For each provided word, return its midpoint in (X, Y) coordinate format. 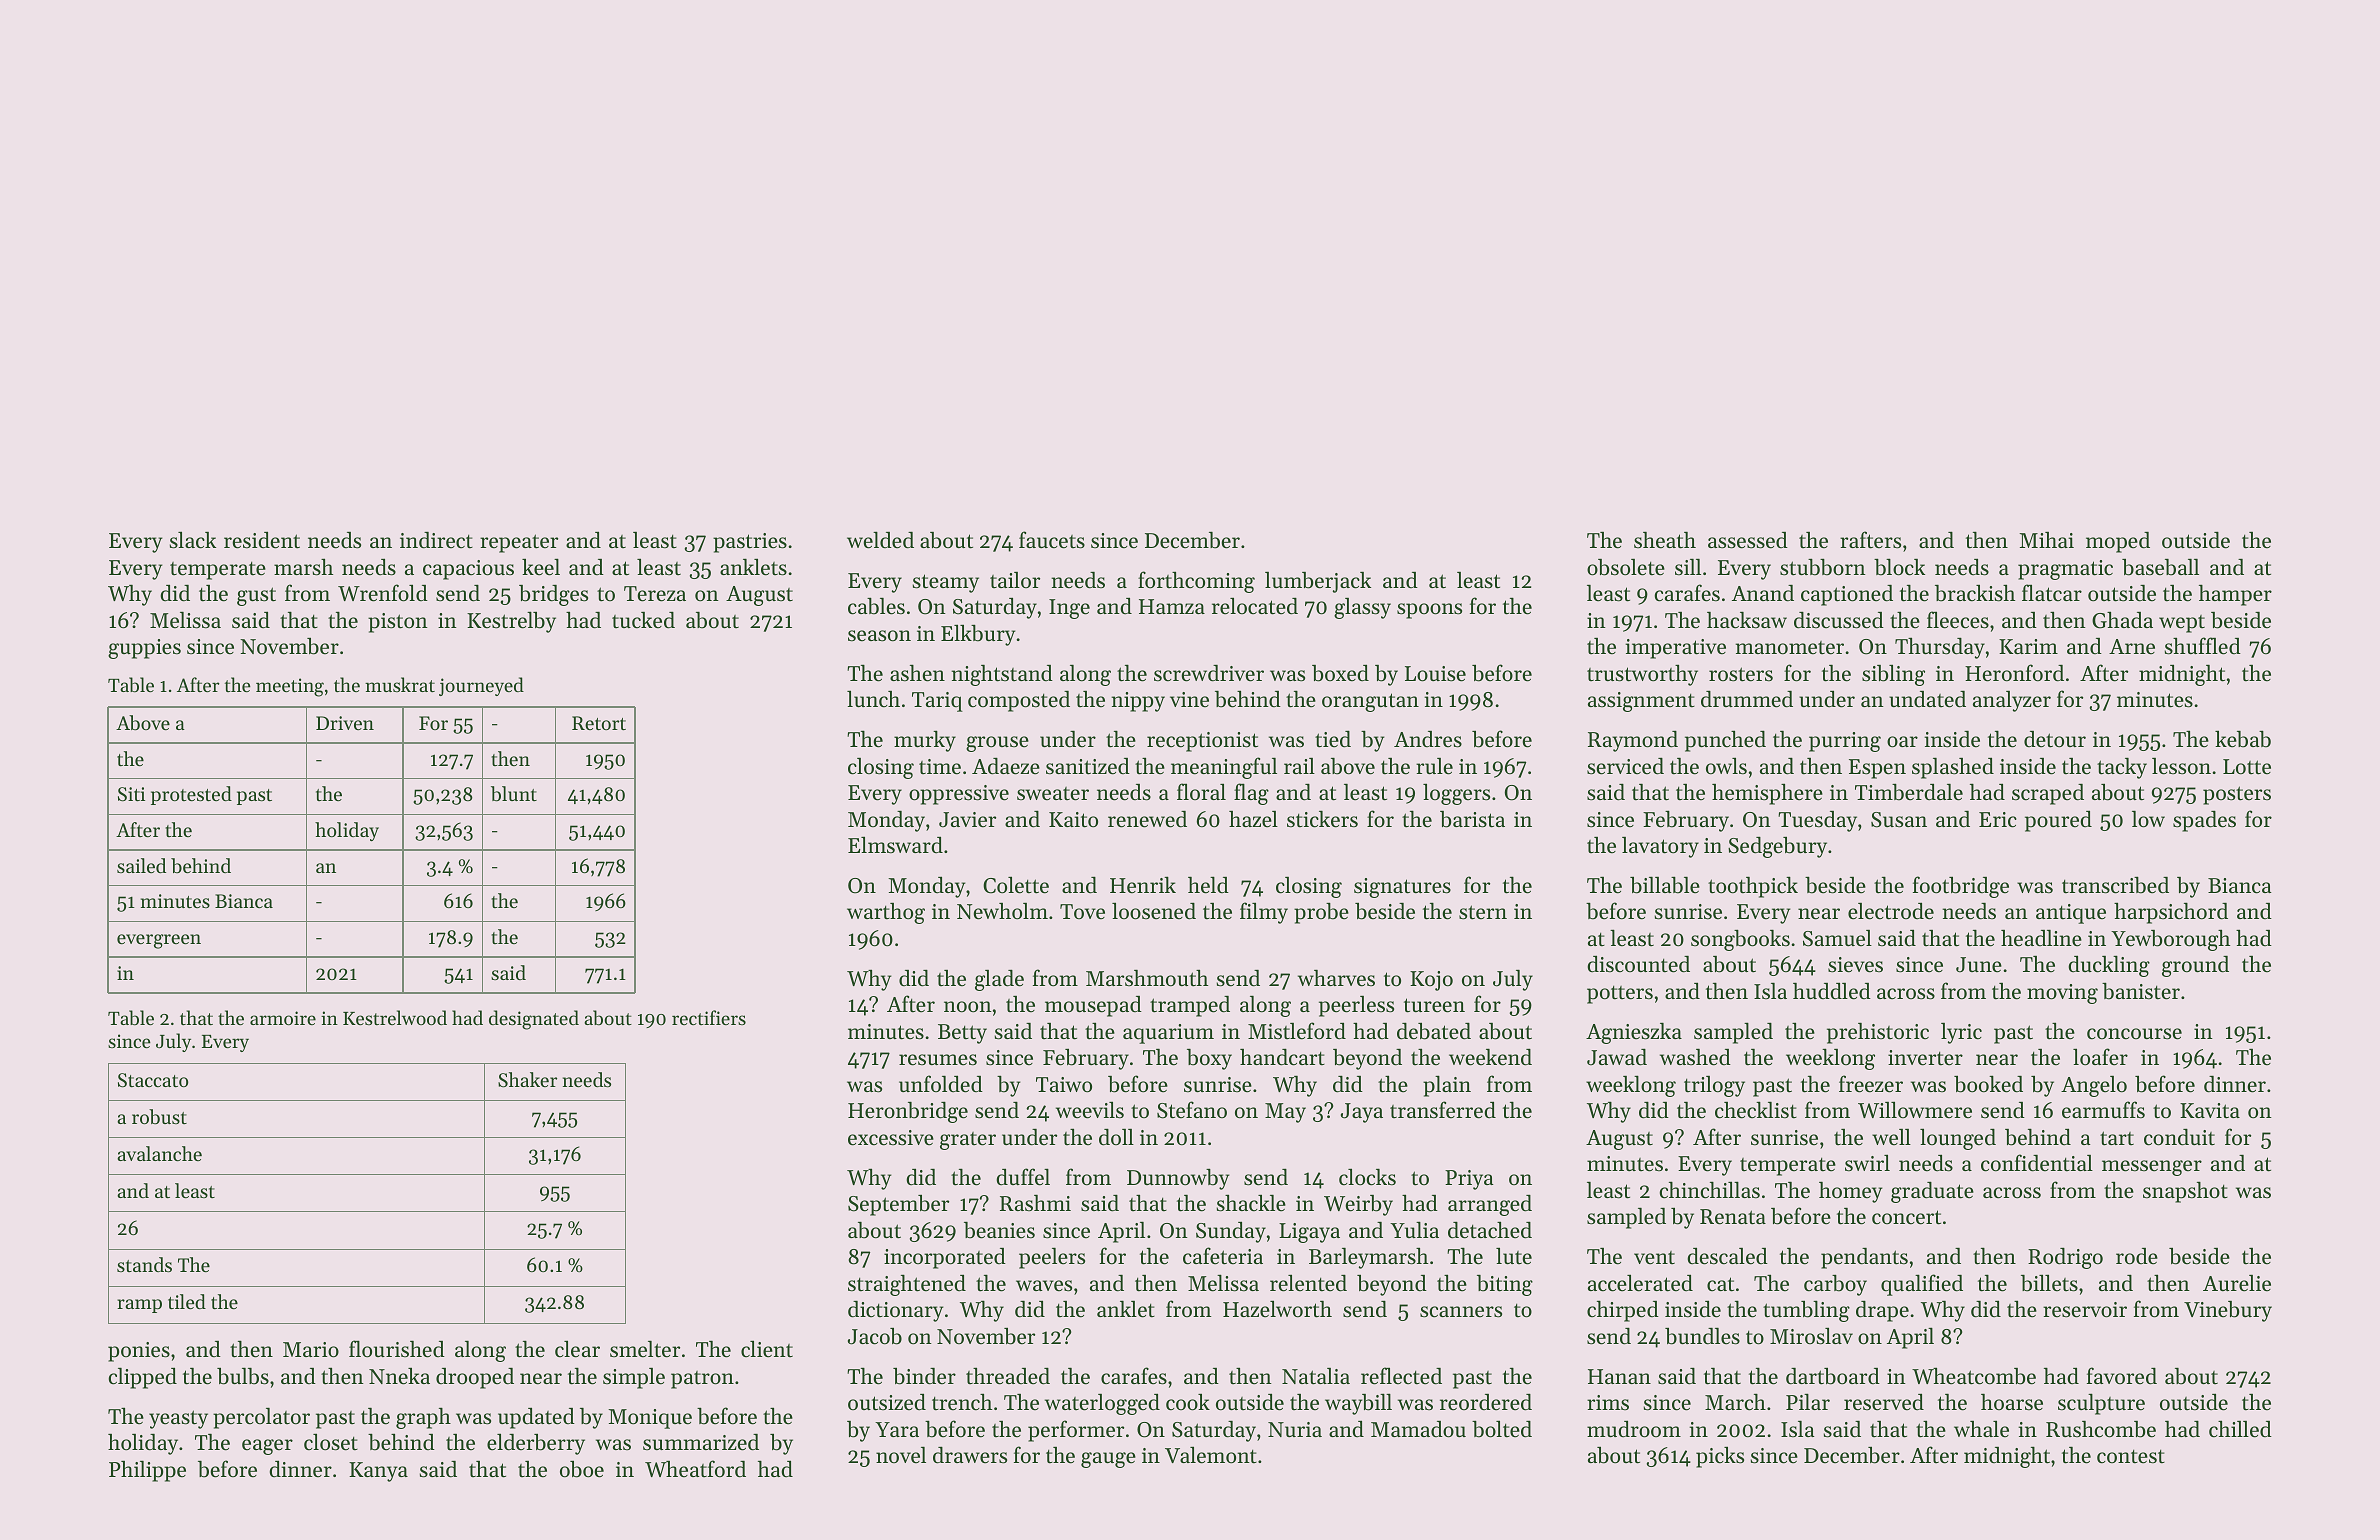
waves (1044, 1286)
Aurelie (2237, 1283)
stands (144, 1264)
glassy (1362, 608)
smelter (645, 1349)
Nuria (1295, 1429)
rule (1434, 766)
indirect (436, 540)
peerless (1356, 1006)
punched (1725, 741)
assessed (1748, 540)
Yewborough (2170, 940)
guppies (144, 649)
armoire (283, 1018)
